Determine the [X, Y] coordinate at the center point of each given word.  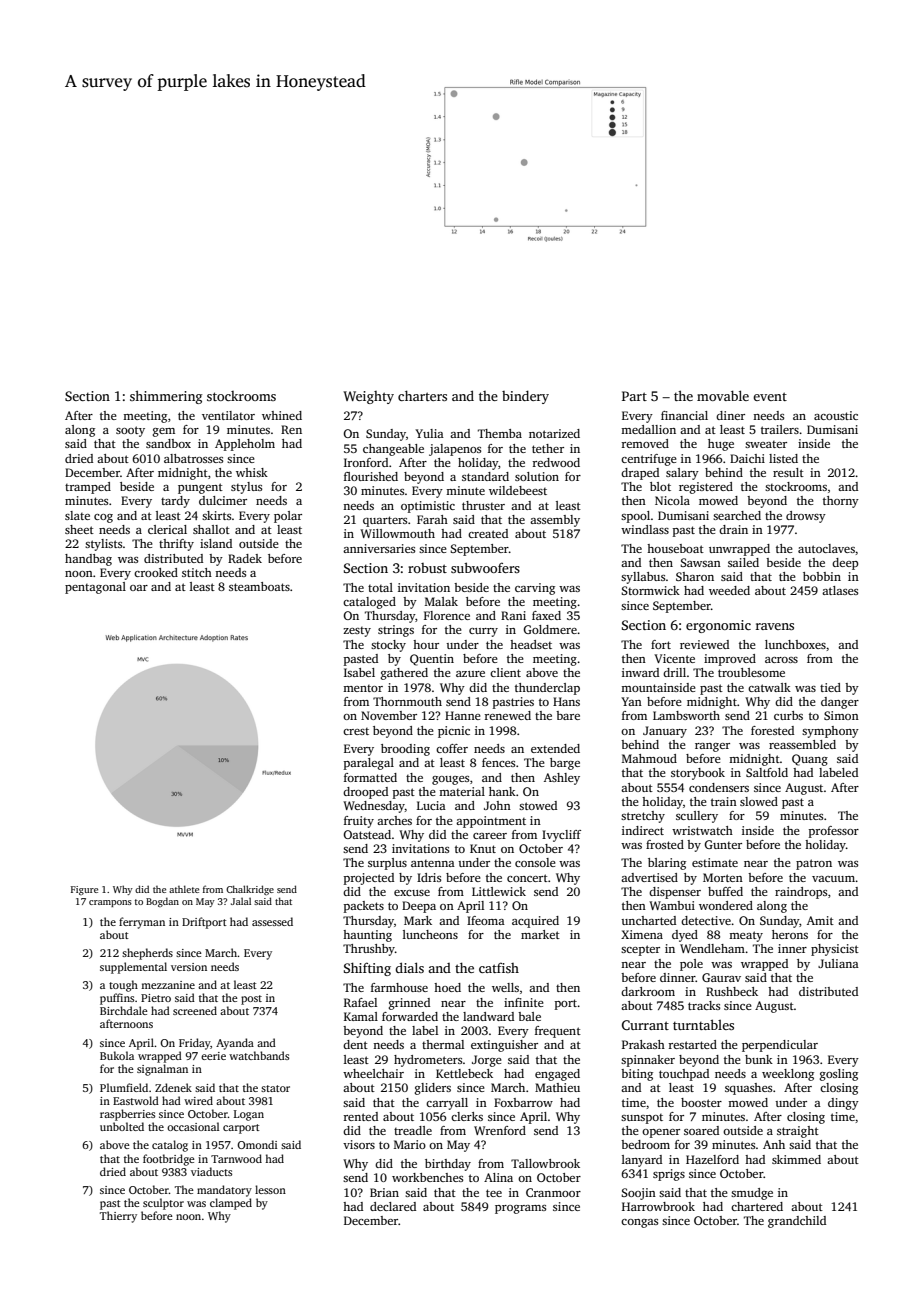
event [770, 396]
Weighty [368, 397]
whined [282, 415]
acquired [535, 922]
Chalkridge [250, 890]
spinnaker [648, 1061]
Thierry [118, 1217]
